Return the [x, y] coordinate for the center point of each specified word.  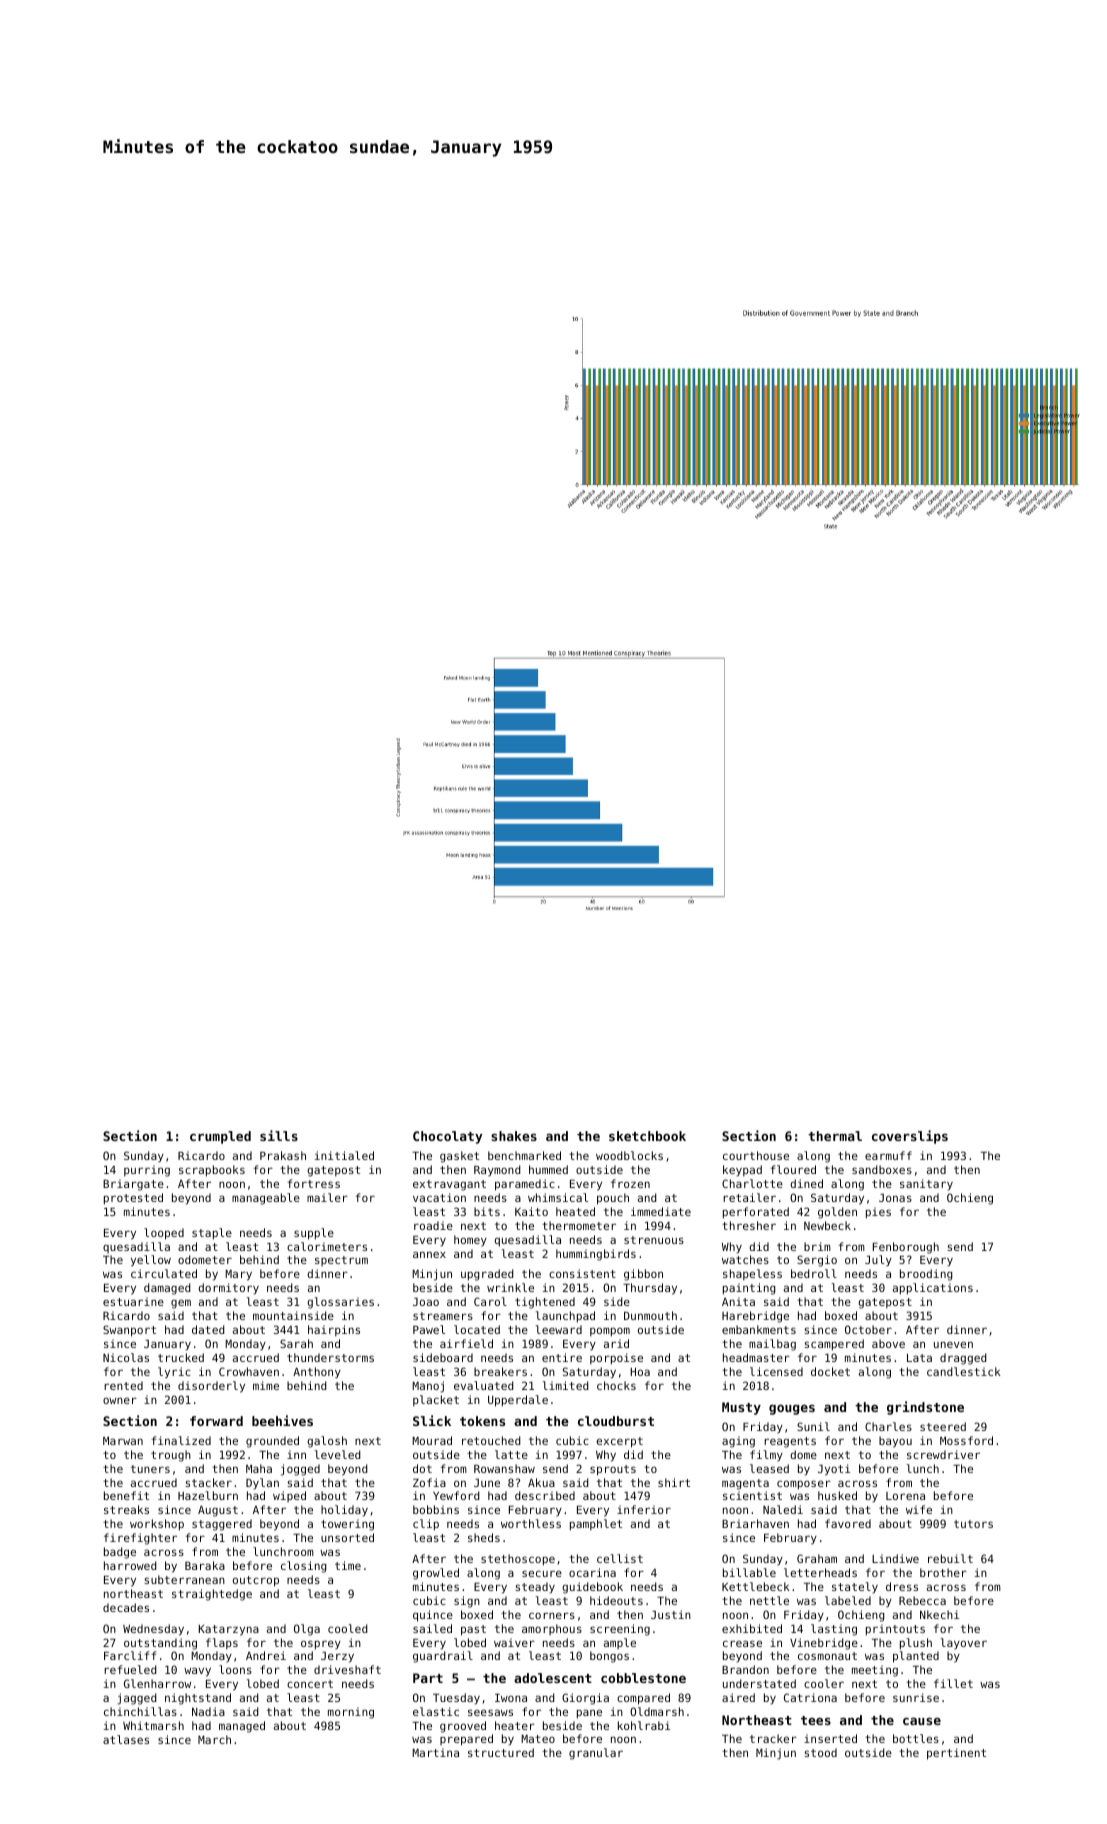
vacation [439, 1197]
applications [933, 1289]
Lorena [905, 1496]
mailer [327, 1197]
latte [511, 1454]
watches [745, 1259]
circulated [164, 1273]
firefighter [140, 1539]
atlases [126, 1739]
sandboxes [882, 1169]
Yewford [456, 1495]
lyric [174, 1373]
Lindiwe [895, 1558]
